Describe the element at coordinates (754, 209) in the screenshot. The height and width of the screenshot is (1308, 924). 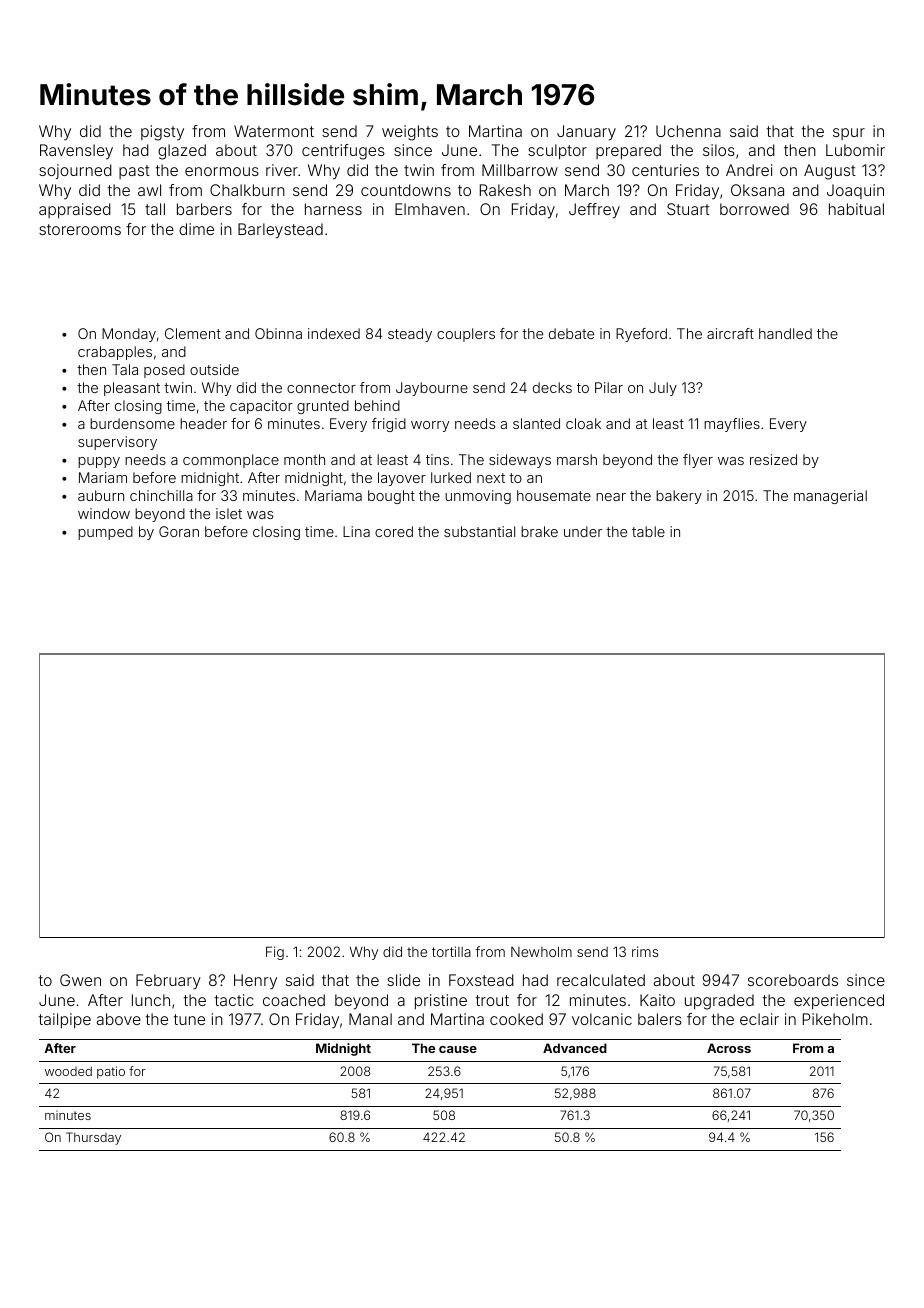
I see `borrowed` at that location.
